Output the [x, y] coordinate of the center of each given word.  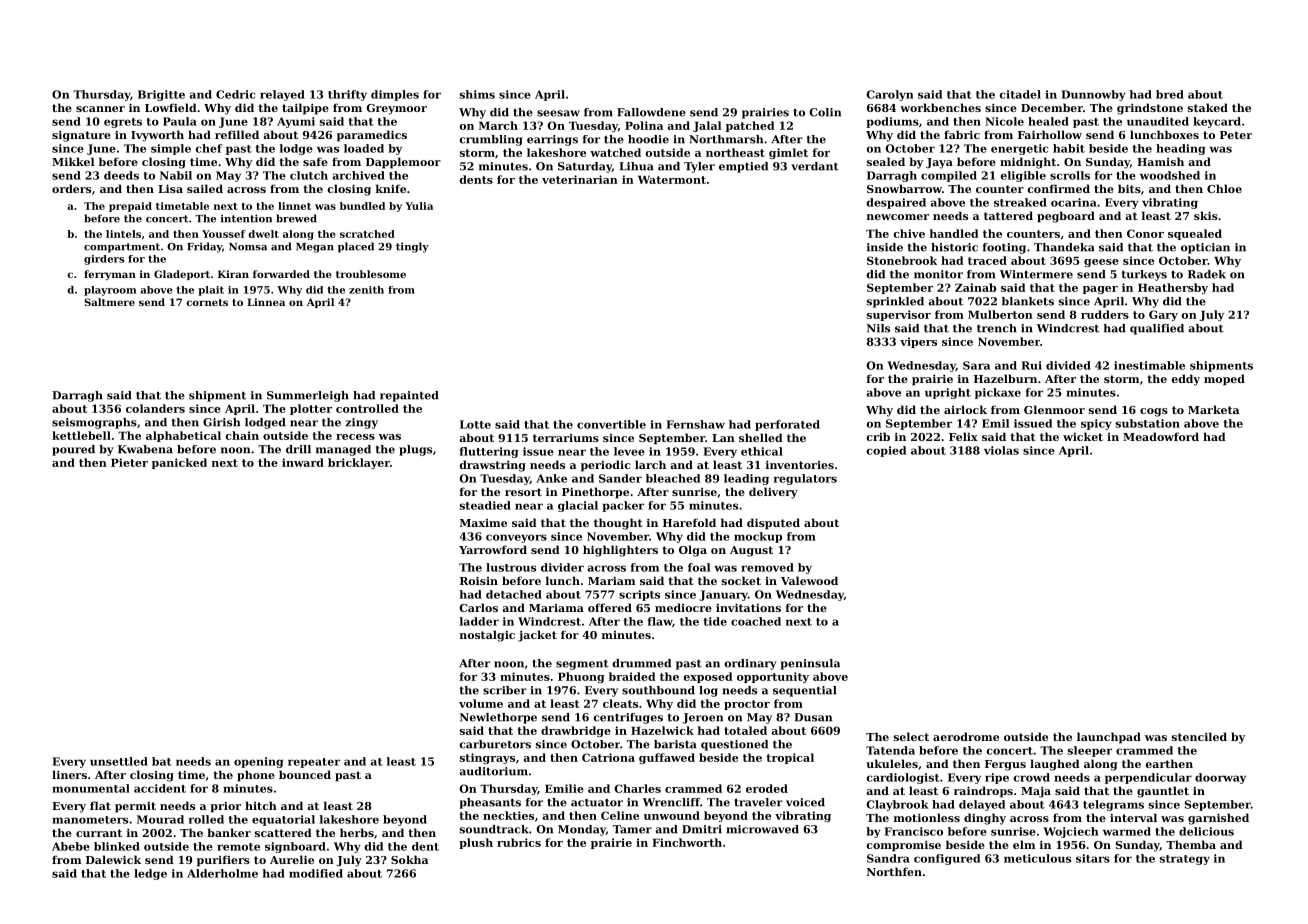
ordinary [750, 664]
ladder [479, 621]
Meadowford [1161, 436]
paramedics [372, 136]
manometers [90, 820]
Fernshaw [696, 424]
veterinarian [580, 179]
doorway [1220, 778]
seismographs [94, 423]
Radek [1207, 274]
